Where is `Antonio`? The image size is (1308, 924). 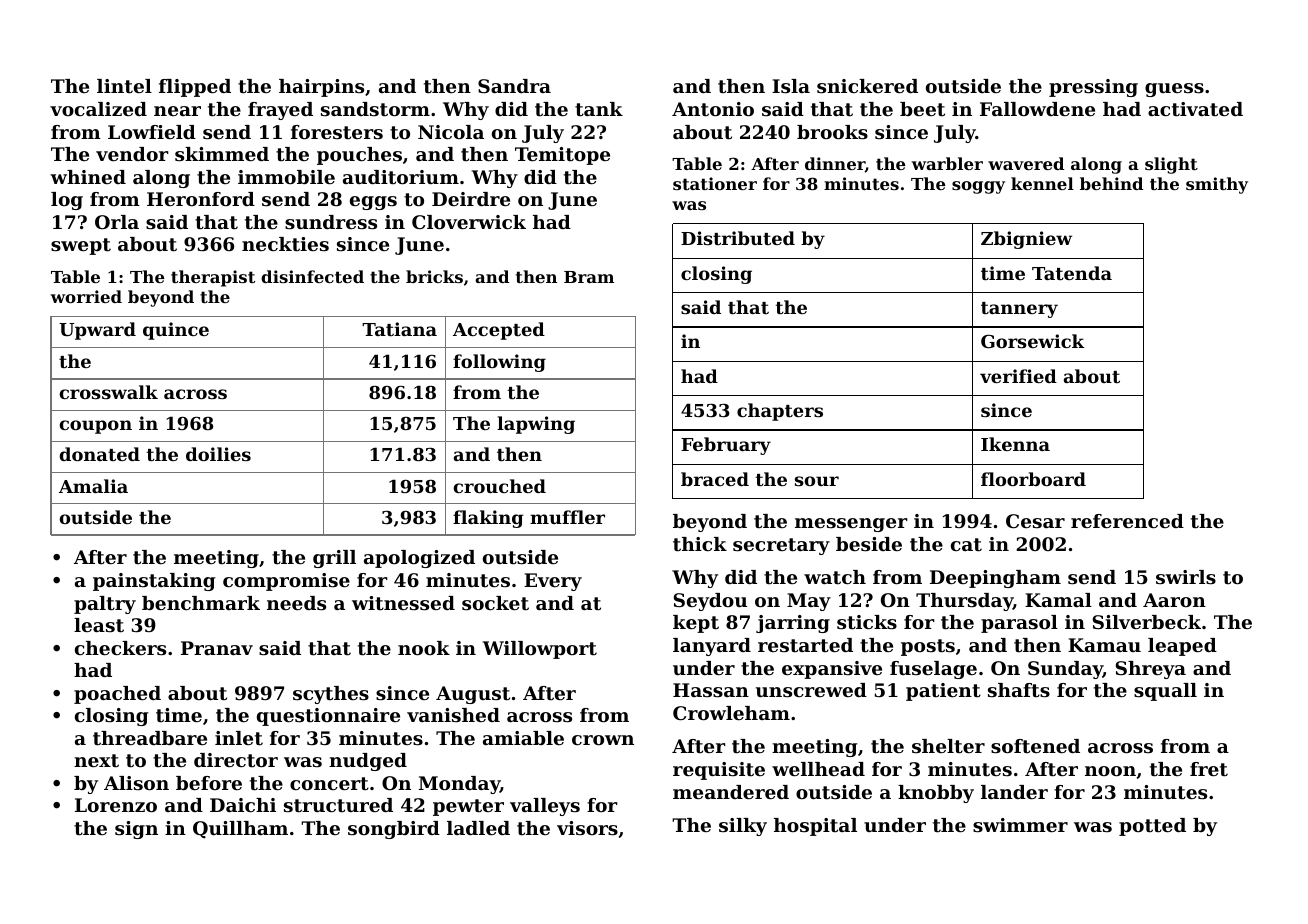
Antonio is located at coordinates (713, 109).
